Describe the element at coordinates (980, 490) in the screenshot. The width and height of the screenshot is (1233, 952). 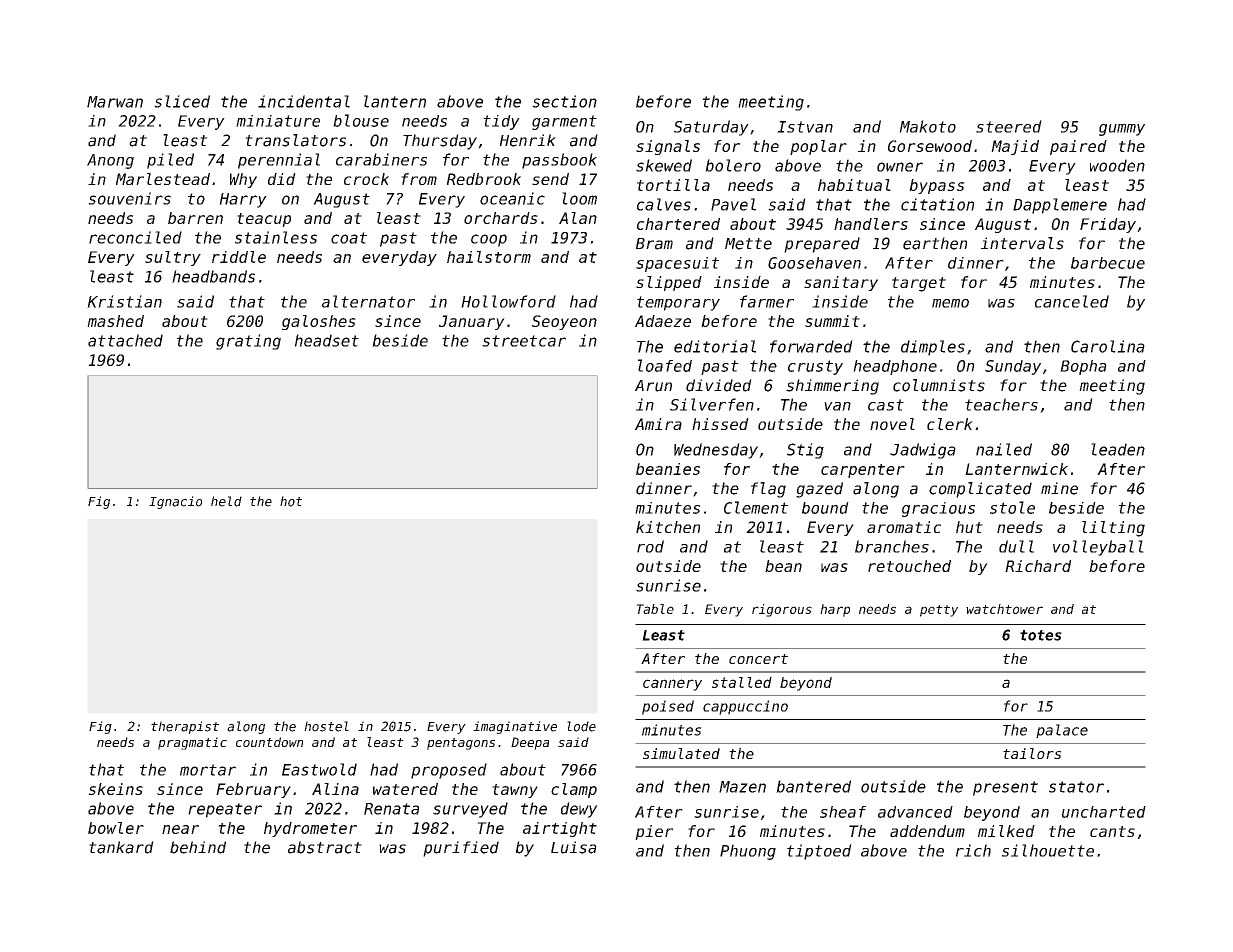
I see `complicated` at that location.
